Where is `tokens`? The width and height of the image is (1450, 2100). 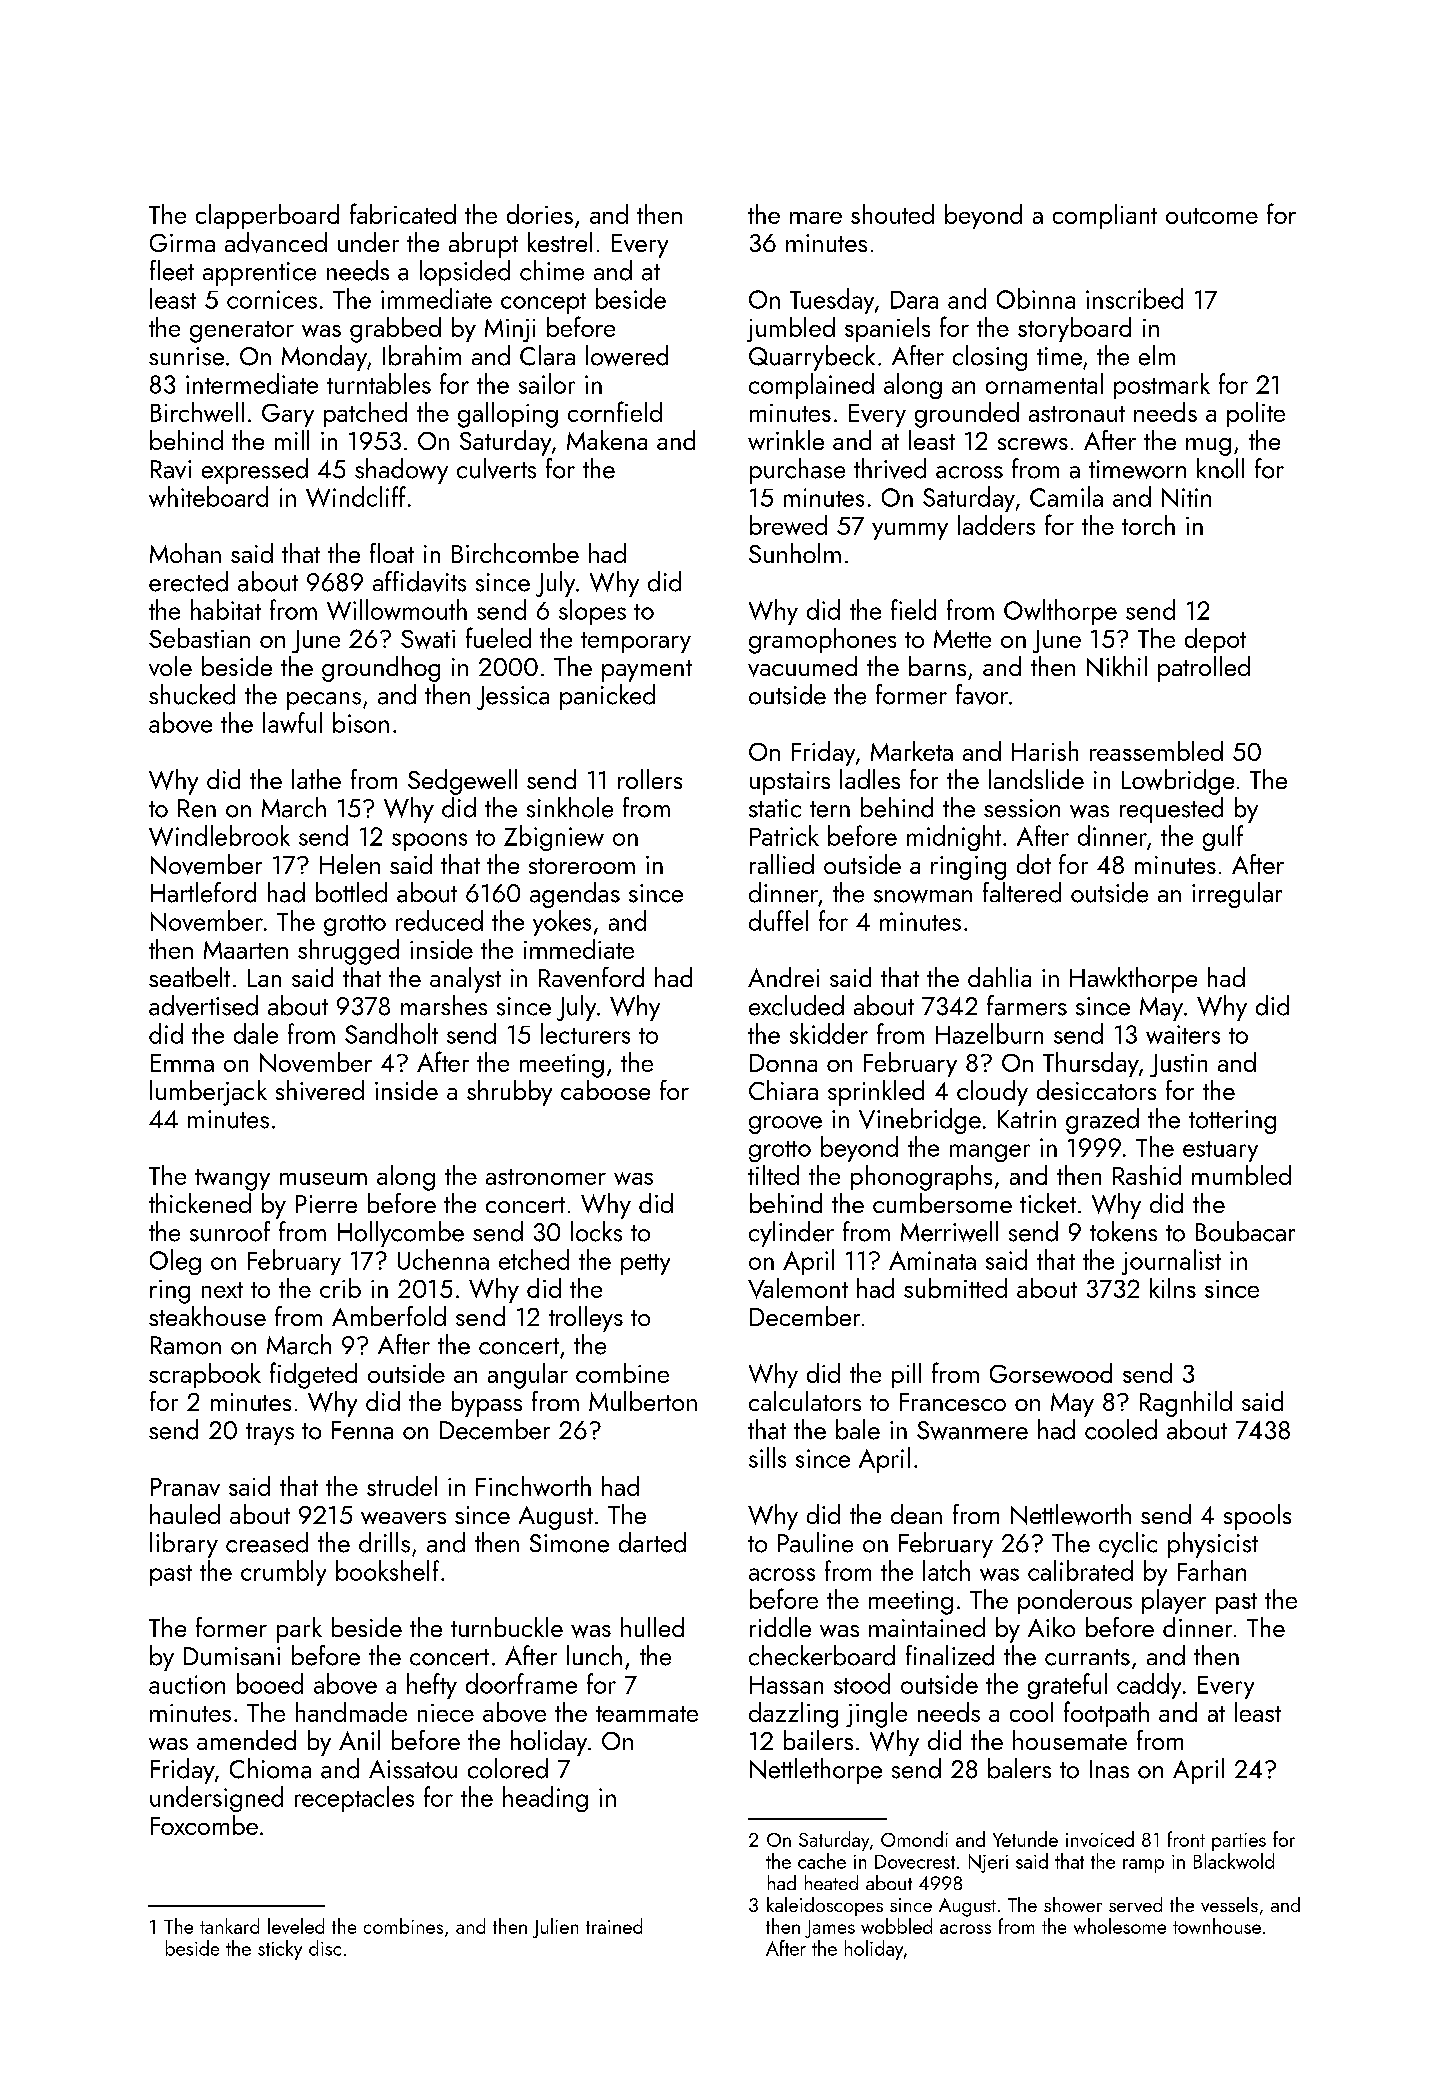
tokens is located at coordinates (1123, 1231).
